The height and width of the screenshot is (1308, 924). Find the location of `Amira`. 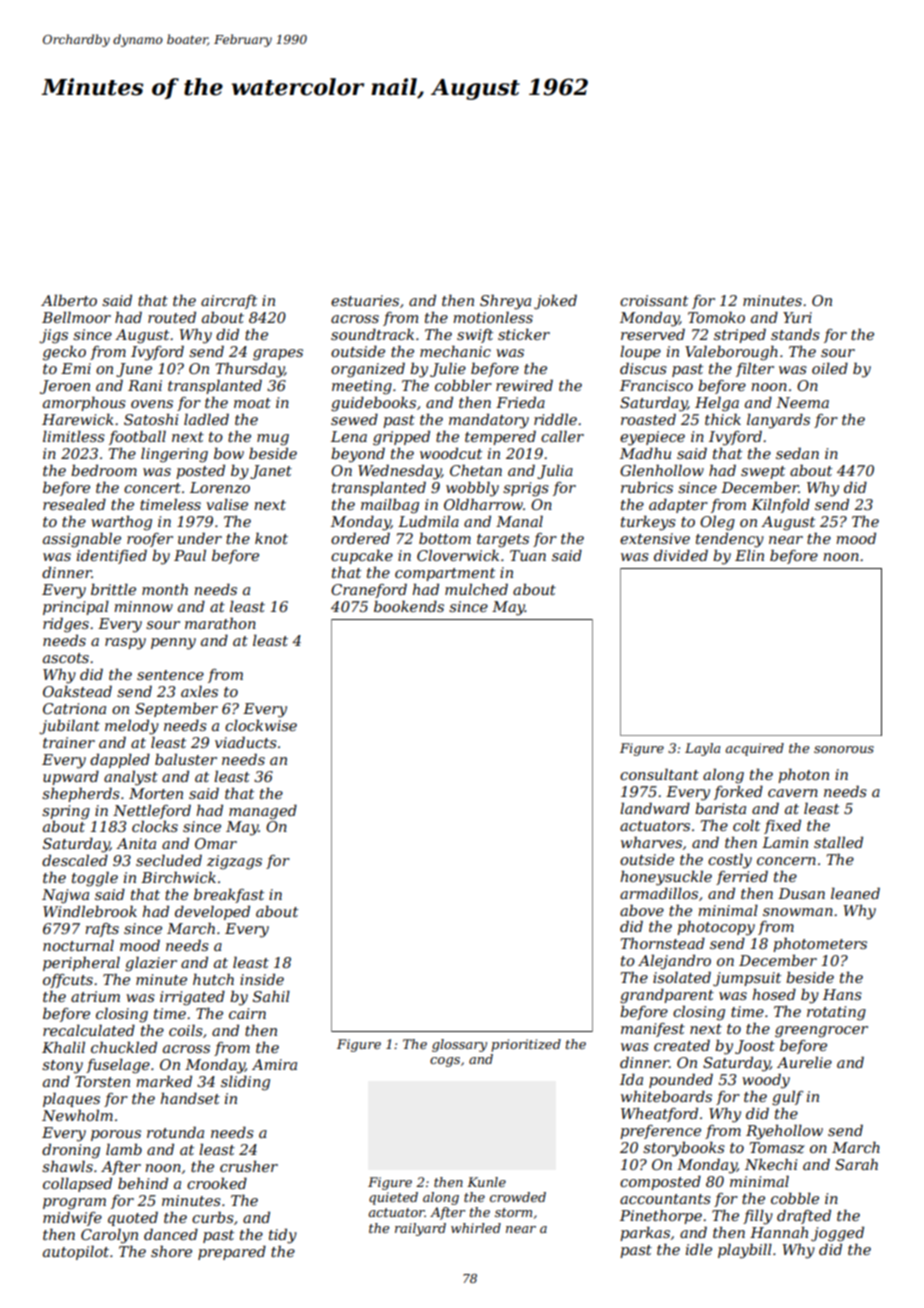

Amira is located at coordinates (274, 1064).
